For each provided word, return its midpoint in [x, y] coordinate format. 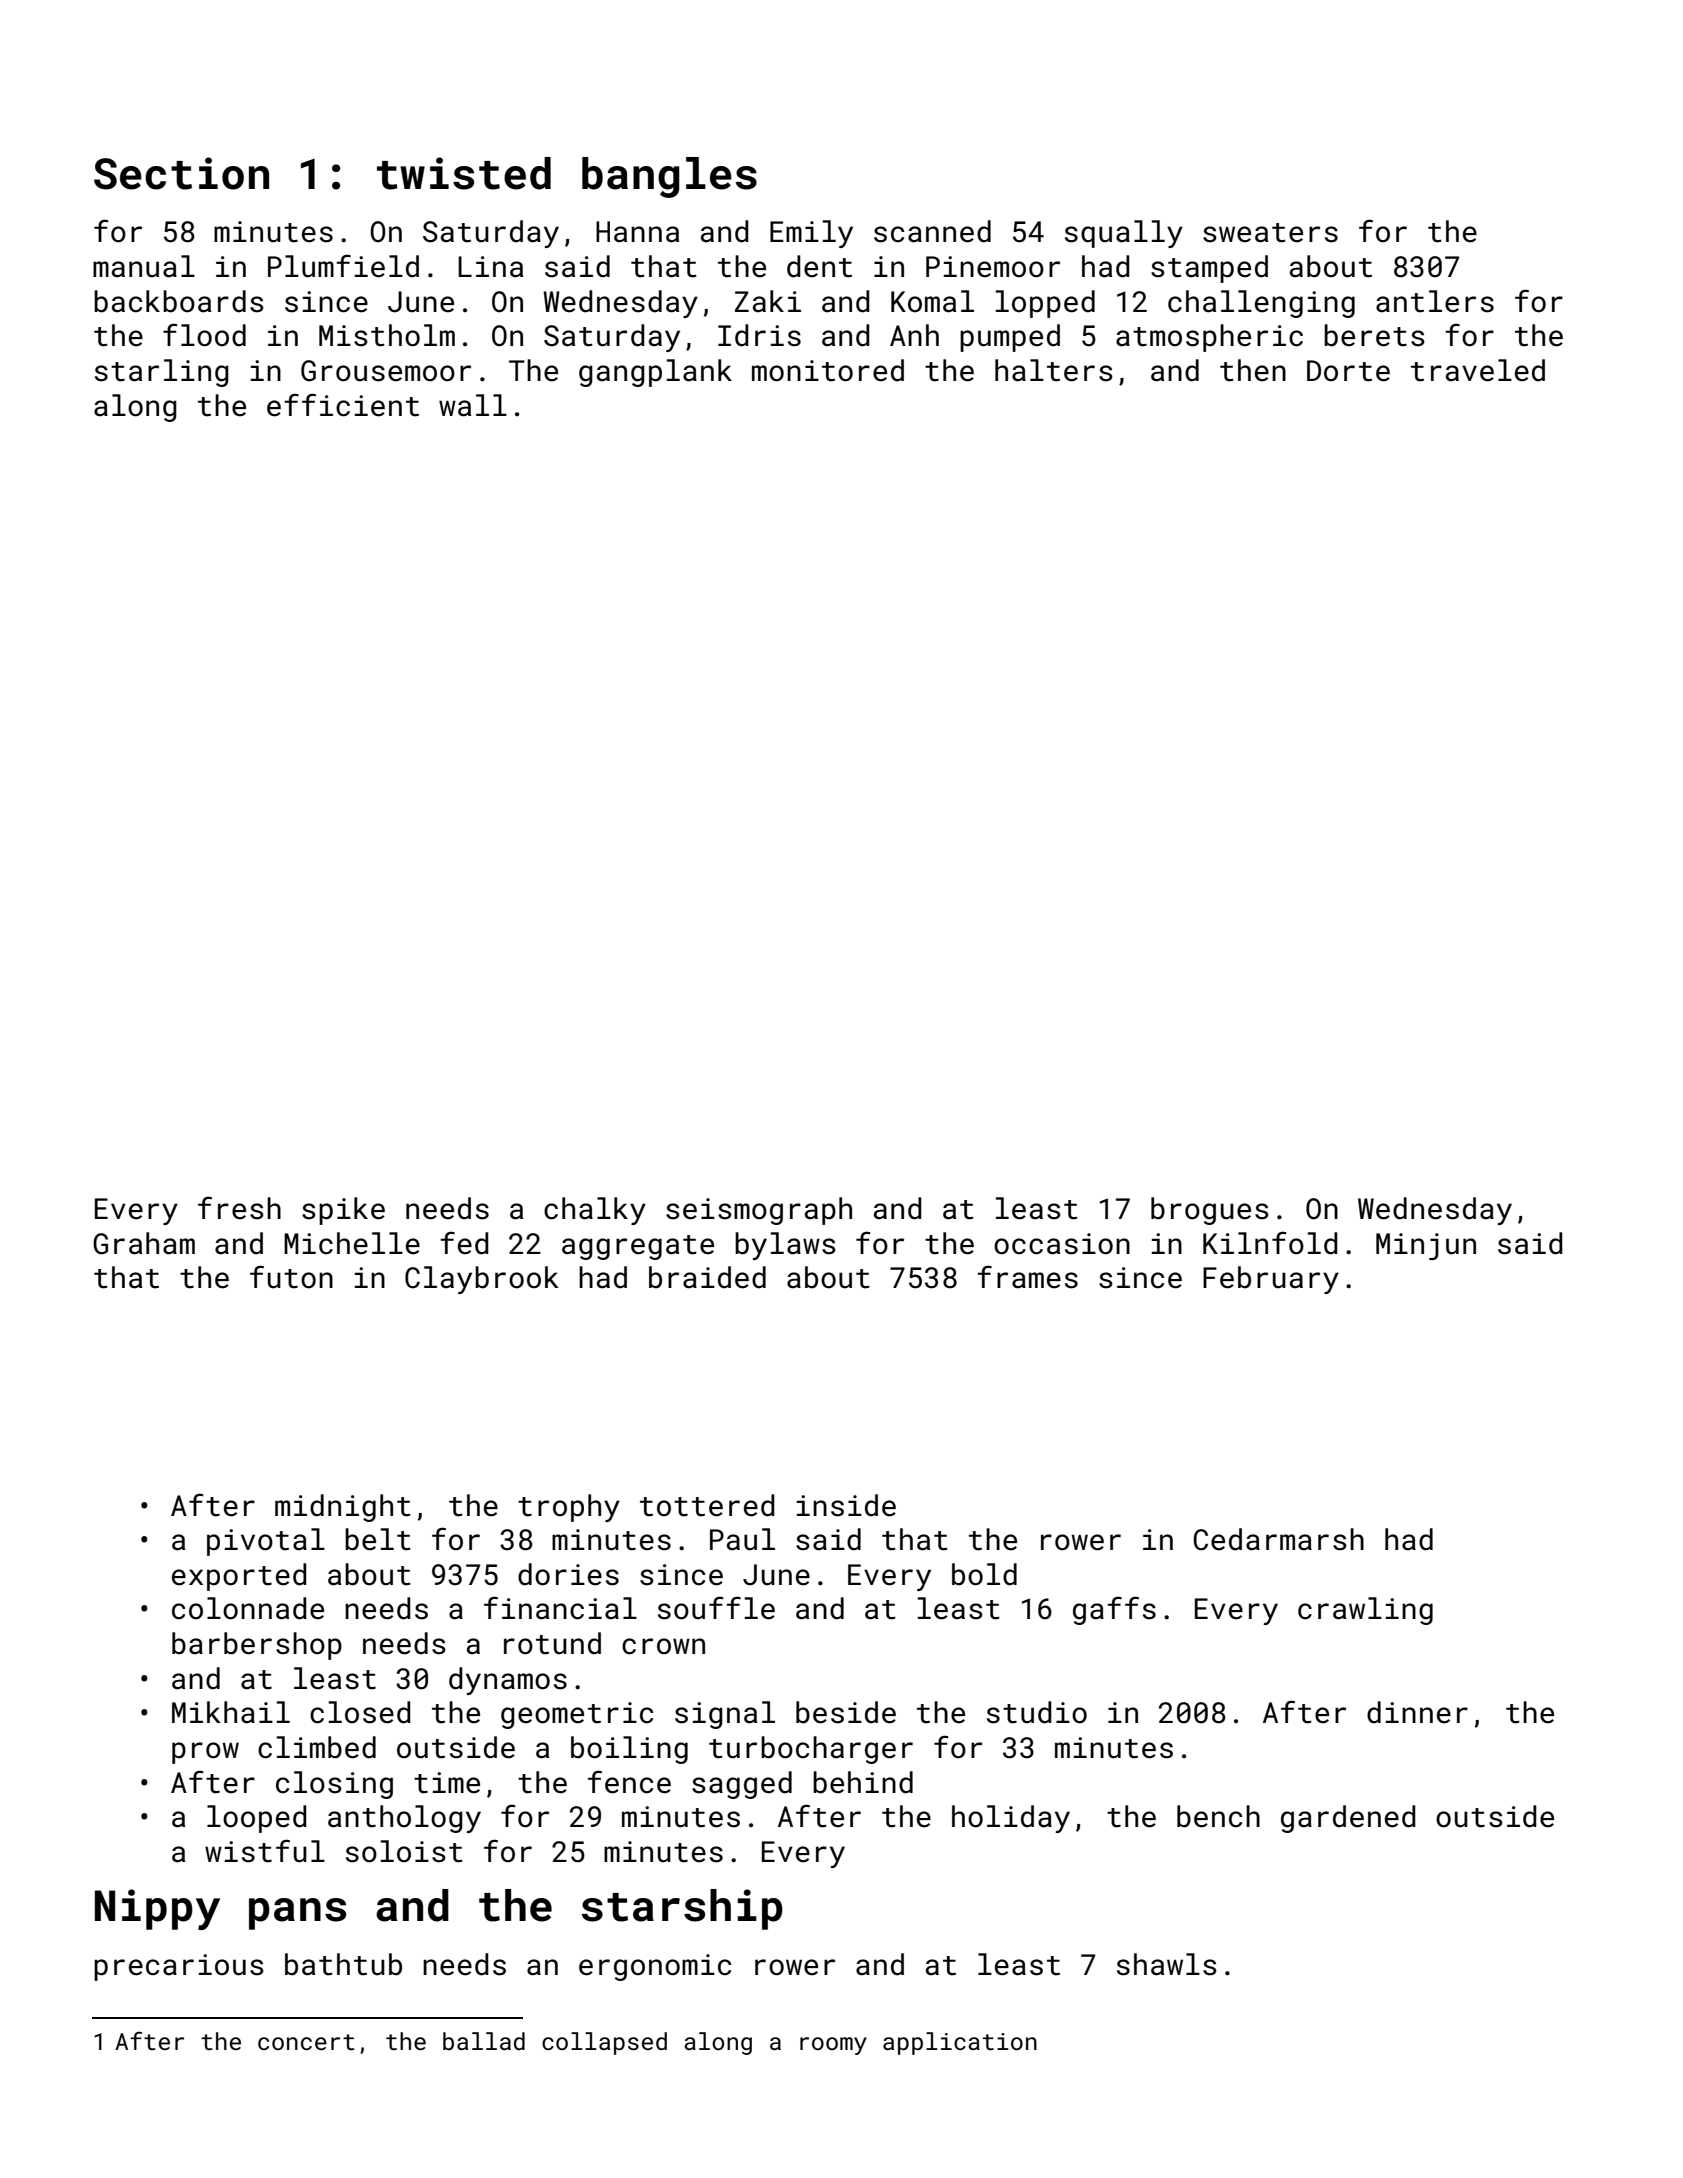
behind [863, 1782]
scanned [932, 231]
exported [239, 1577]
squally [1124, 234]
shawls [1167, 1964]
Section [181, 173]
